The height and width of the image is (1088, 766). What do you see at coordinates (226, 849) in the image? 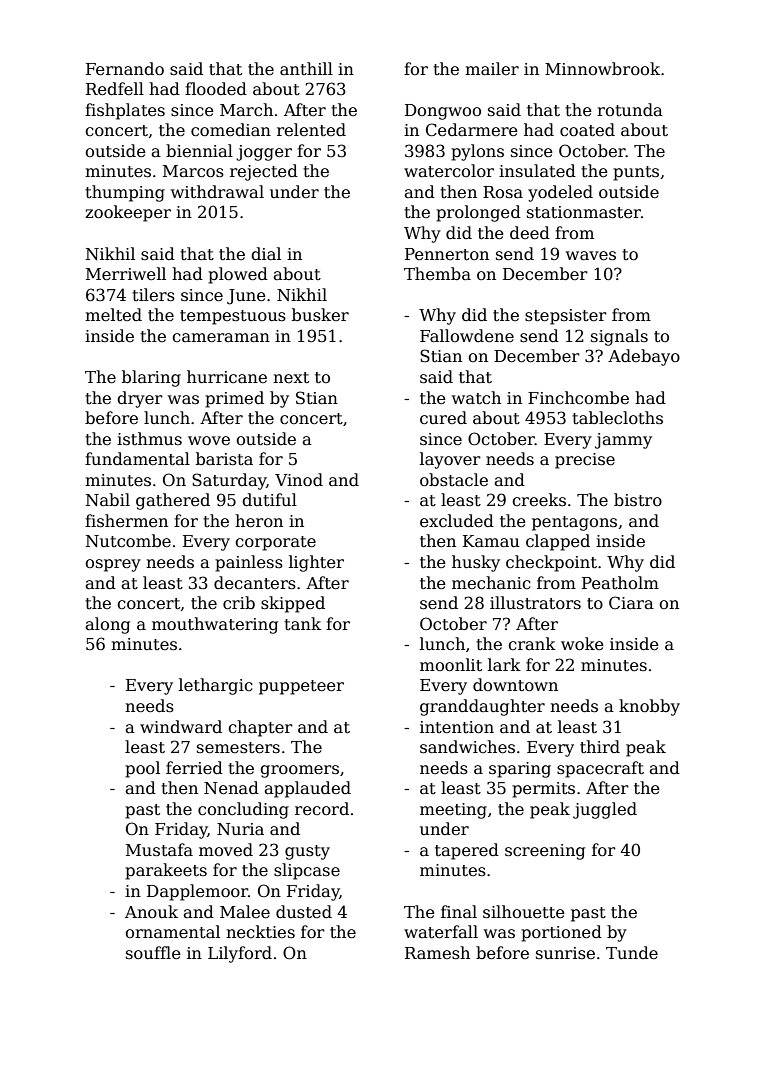
I see `moved` at bounding box center [226, 849].
